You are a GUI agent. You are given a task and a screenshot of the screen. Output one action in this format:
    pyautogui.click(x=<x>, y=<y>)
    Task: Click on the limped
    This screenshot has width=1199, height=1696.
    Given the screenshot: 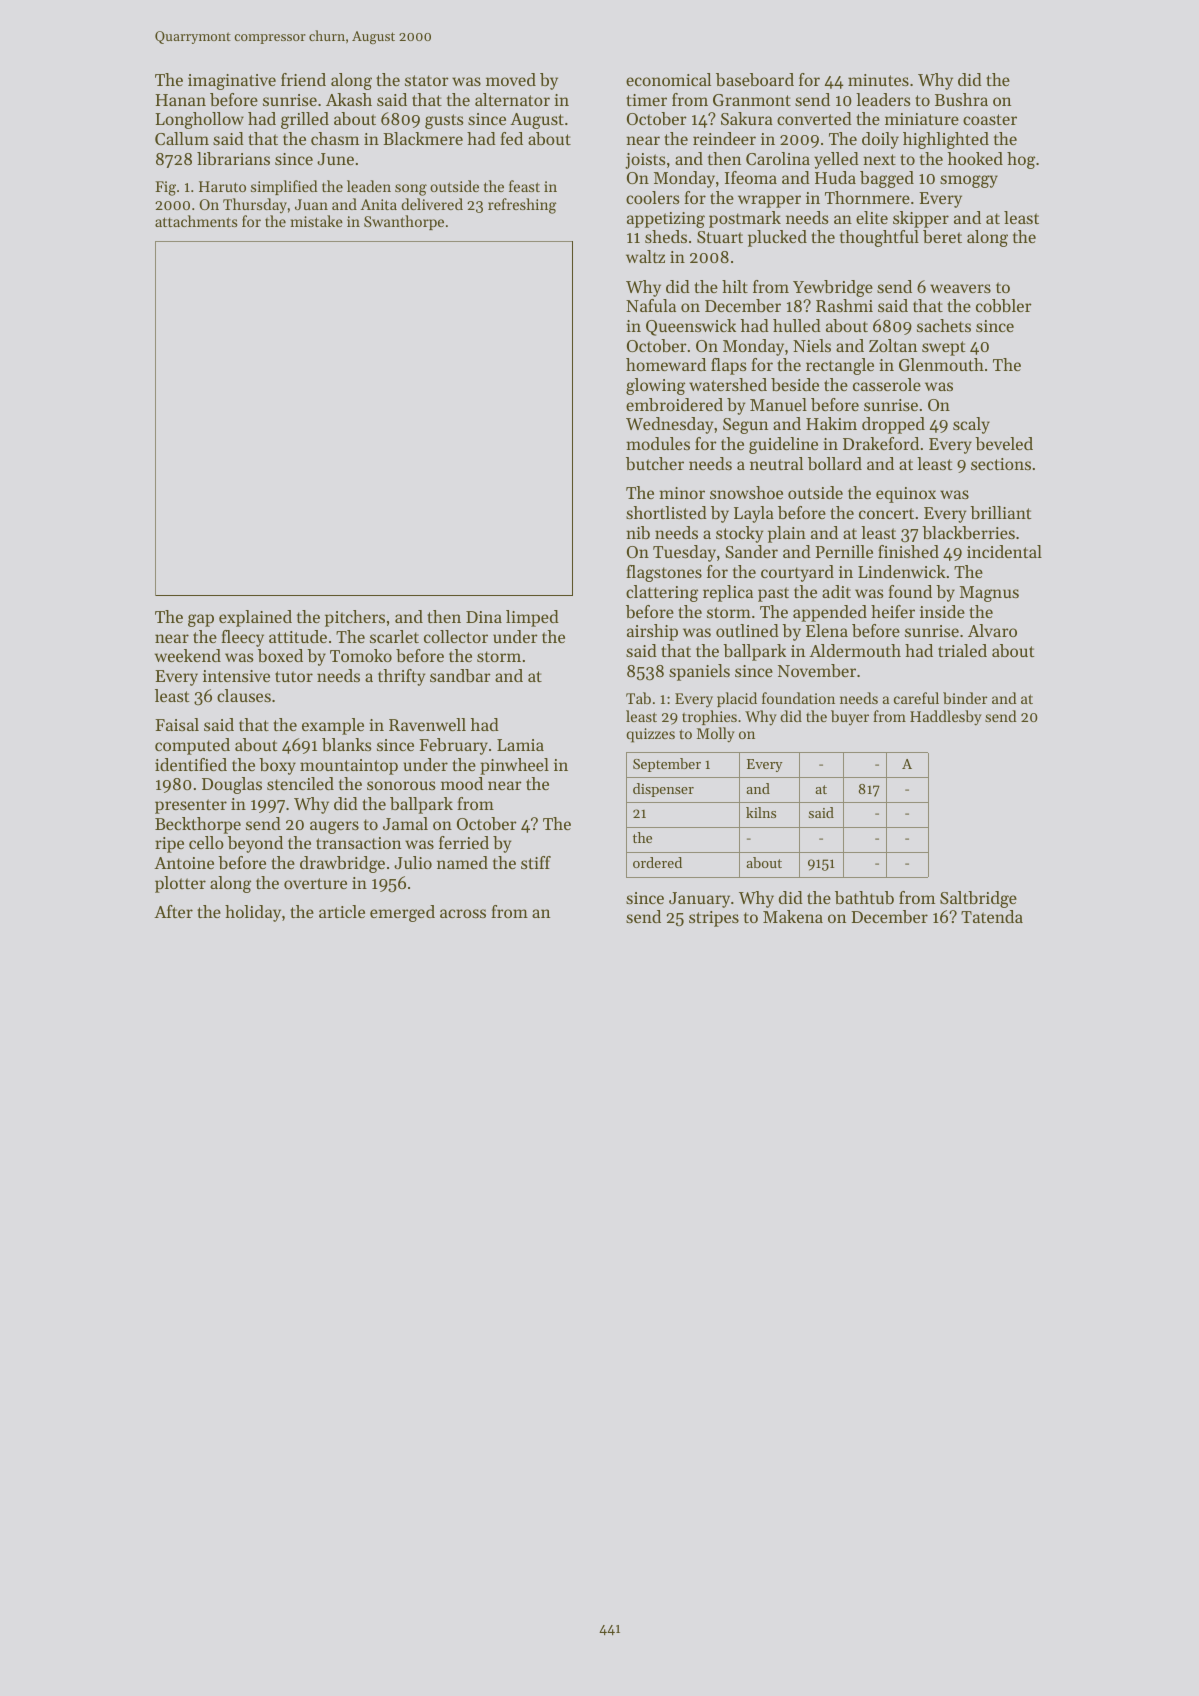 What is the action you would take?
    pyautogui.click(x=532, y=618)
